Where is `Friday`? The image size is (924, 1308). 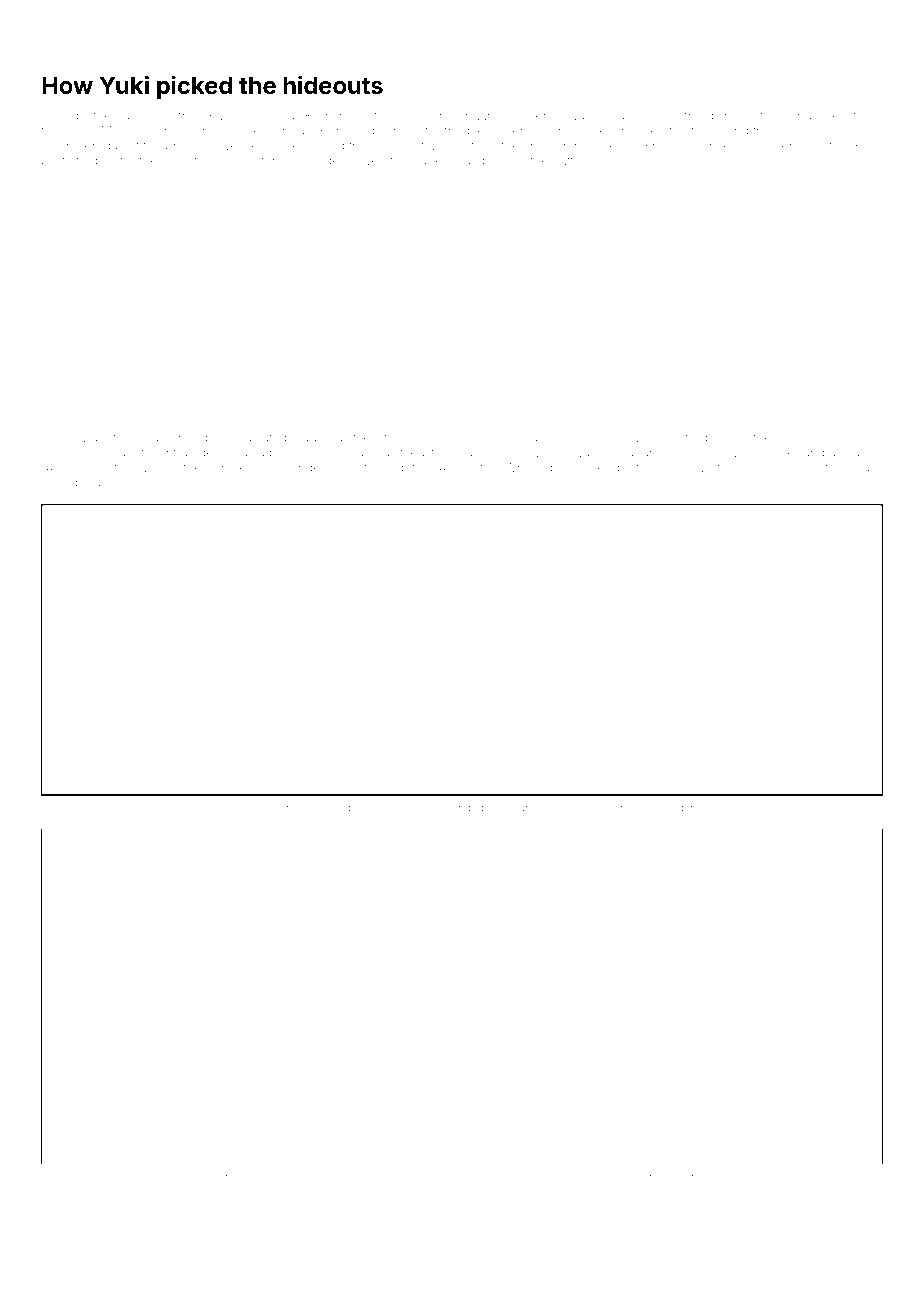
Friday is located at coordinates (663, 147).
